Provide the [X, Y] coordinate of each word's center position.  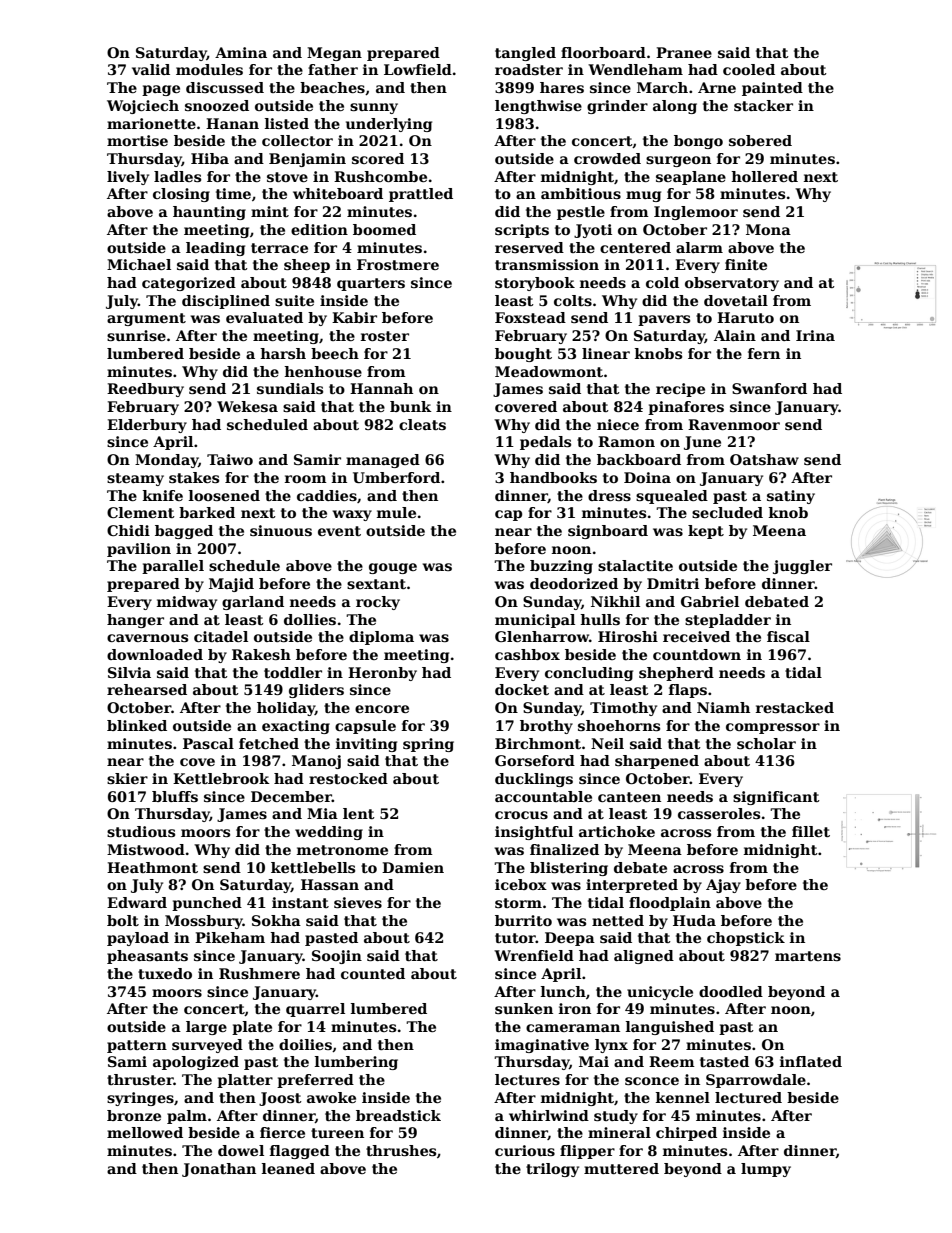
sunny [374, 108]
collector [297, 140]
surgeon [678, 161]
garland [253, 603]
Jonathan [219, 1170]
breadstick [398, 1115]
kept [706, 532]
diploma [381, 638]
